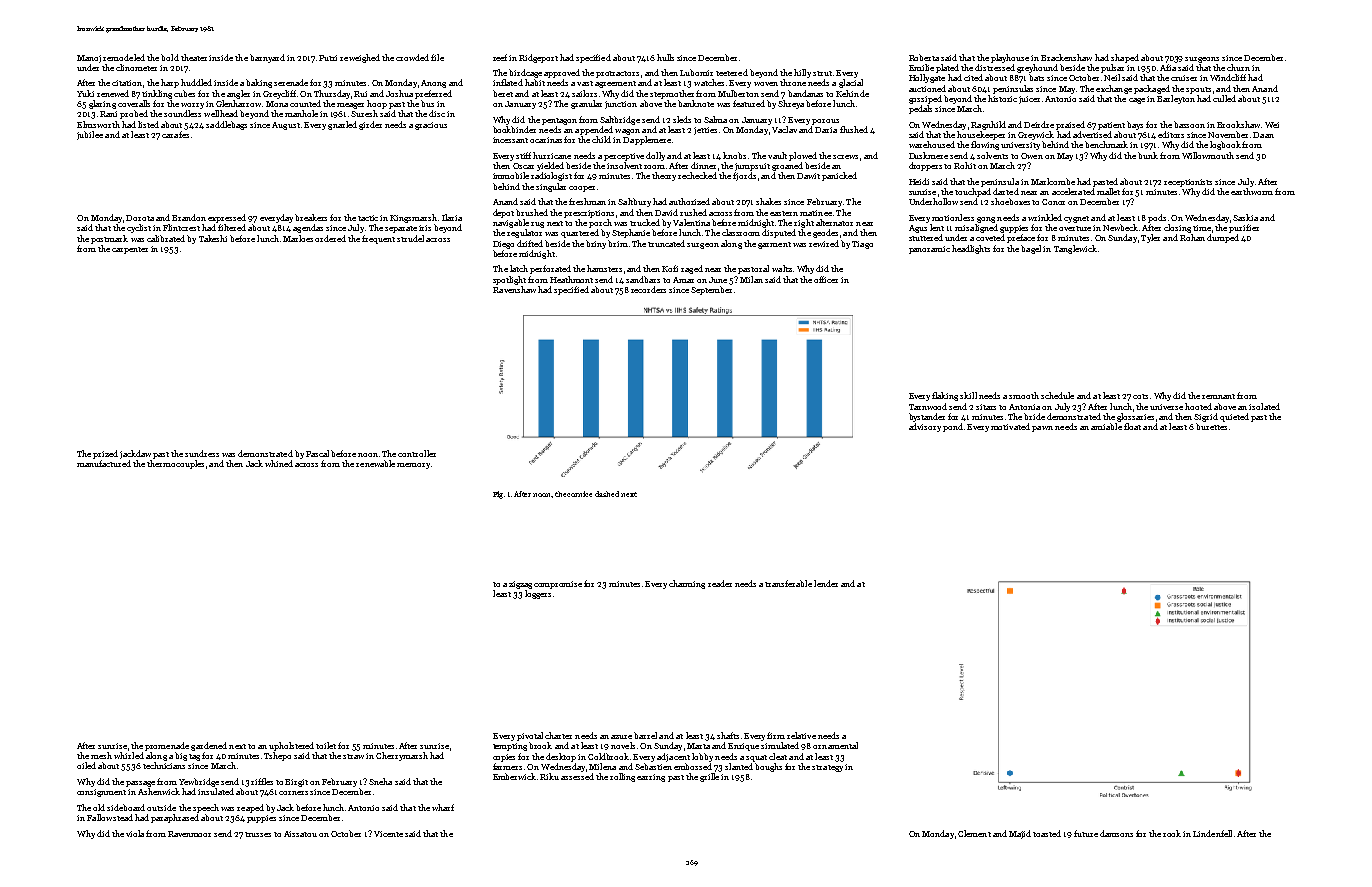 This document has width=1372, height=887. I want to click on dashed, so click(607, 494).
